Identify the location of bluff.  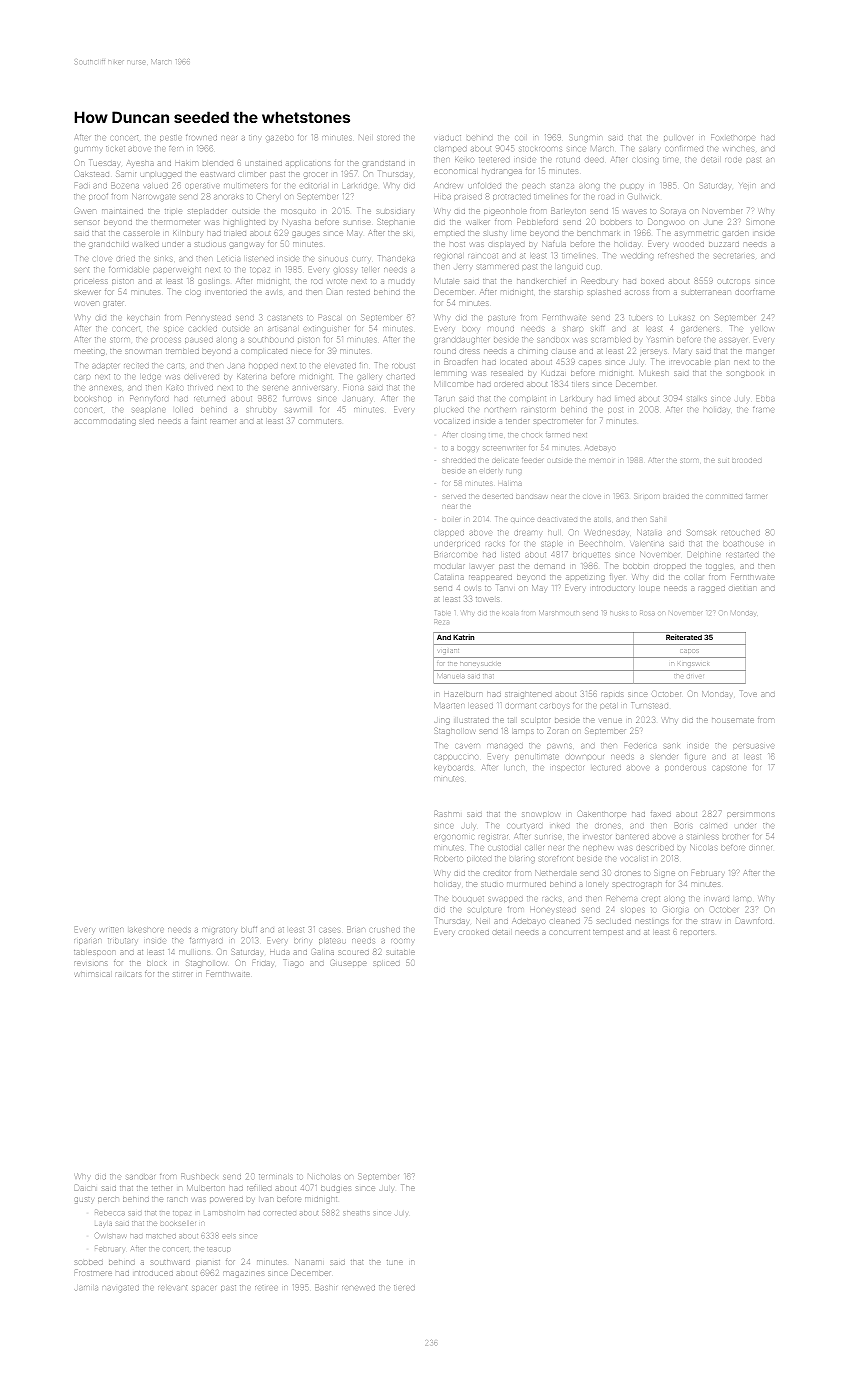
(249, 929).
